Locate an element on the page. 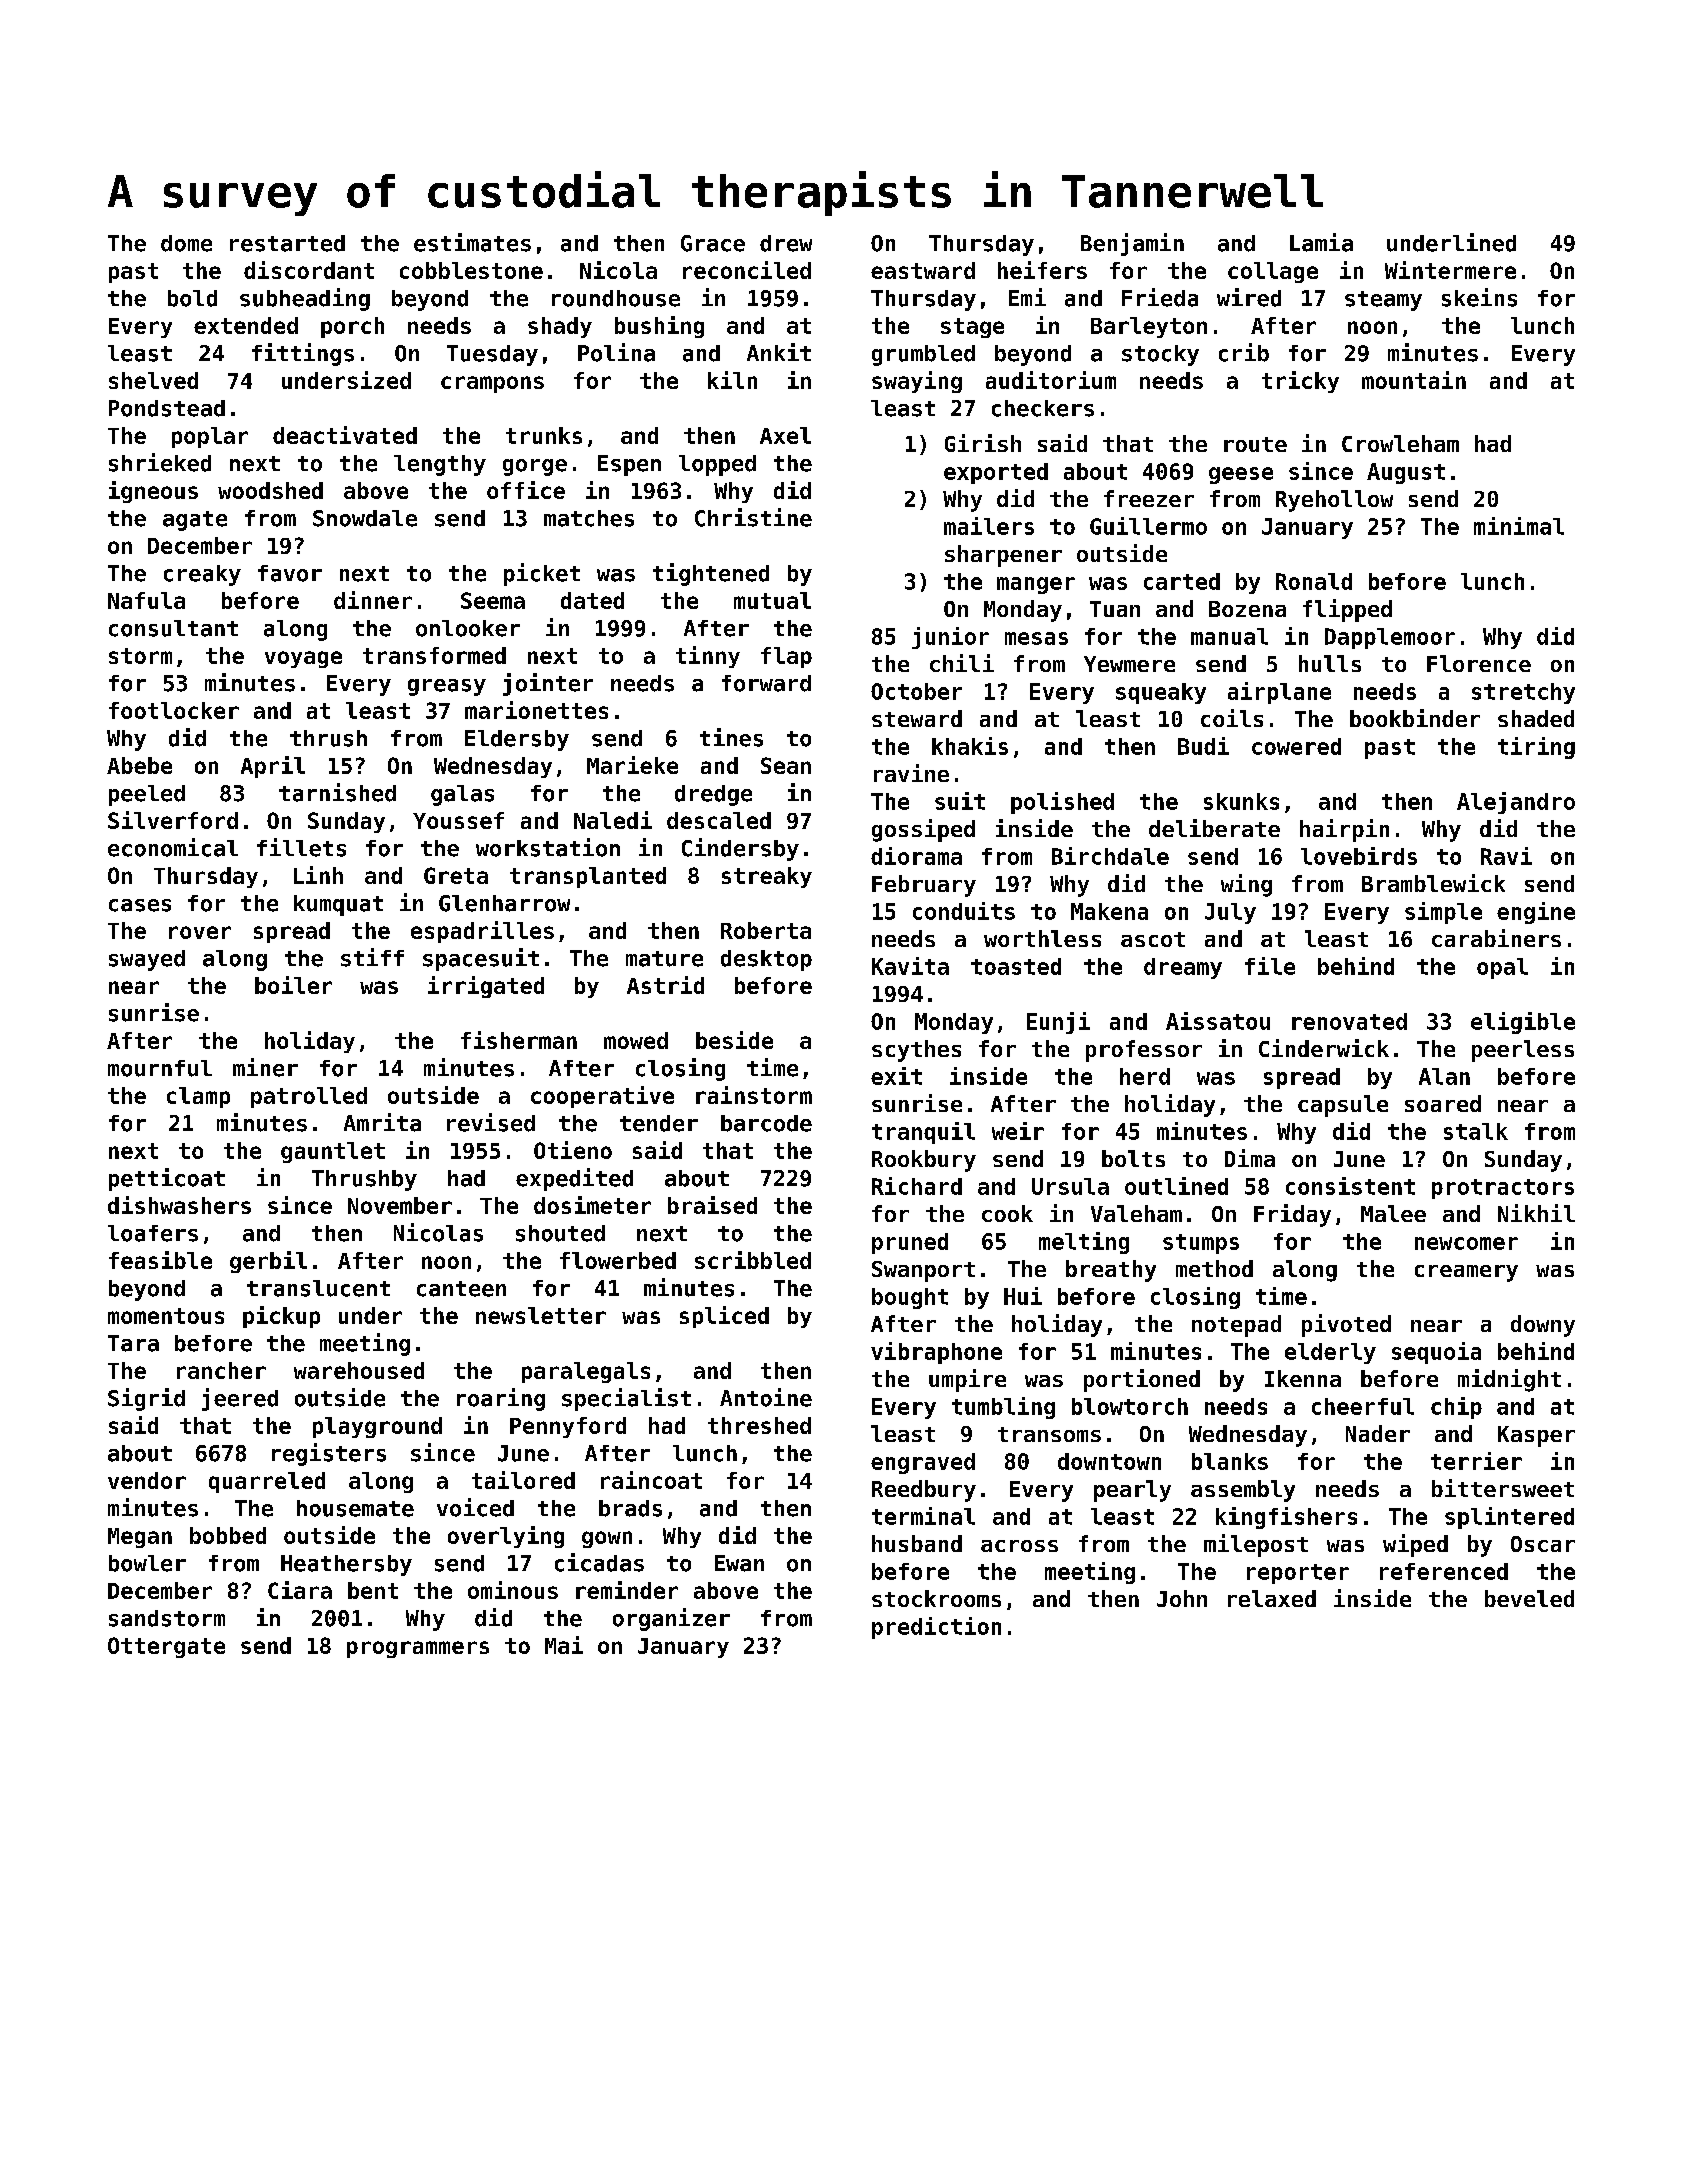  reconciled is located at coordinates (747, 270).
